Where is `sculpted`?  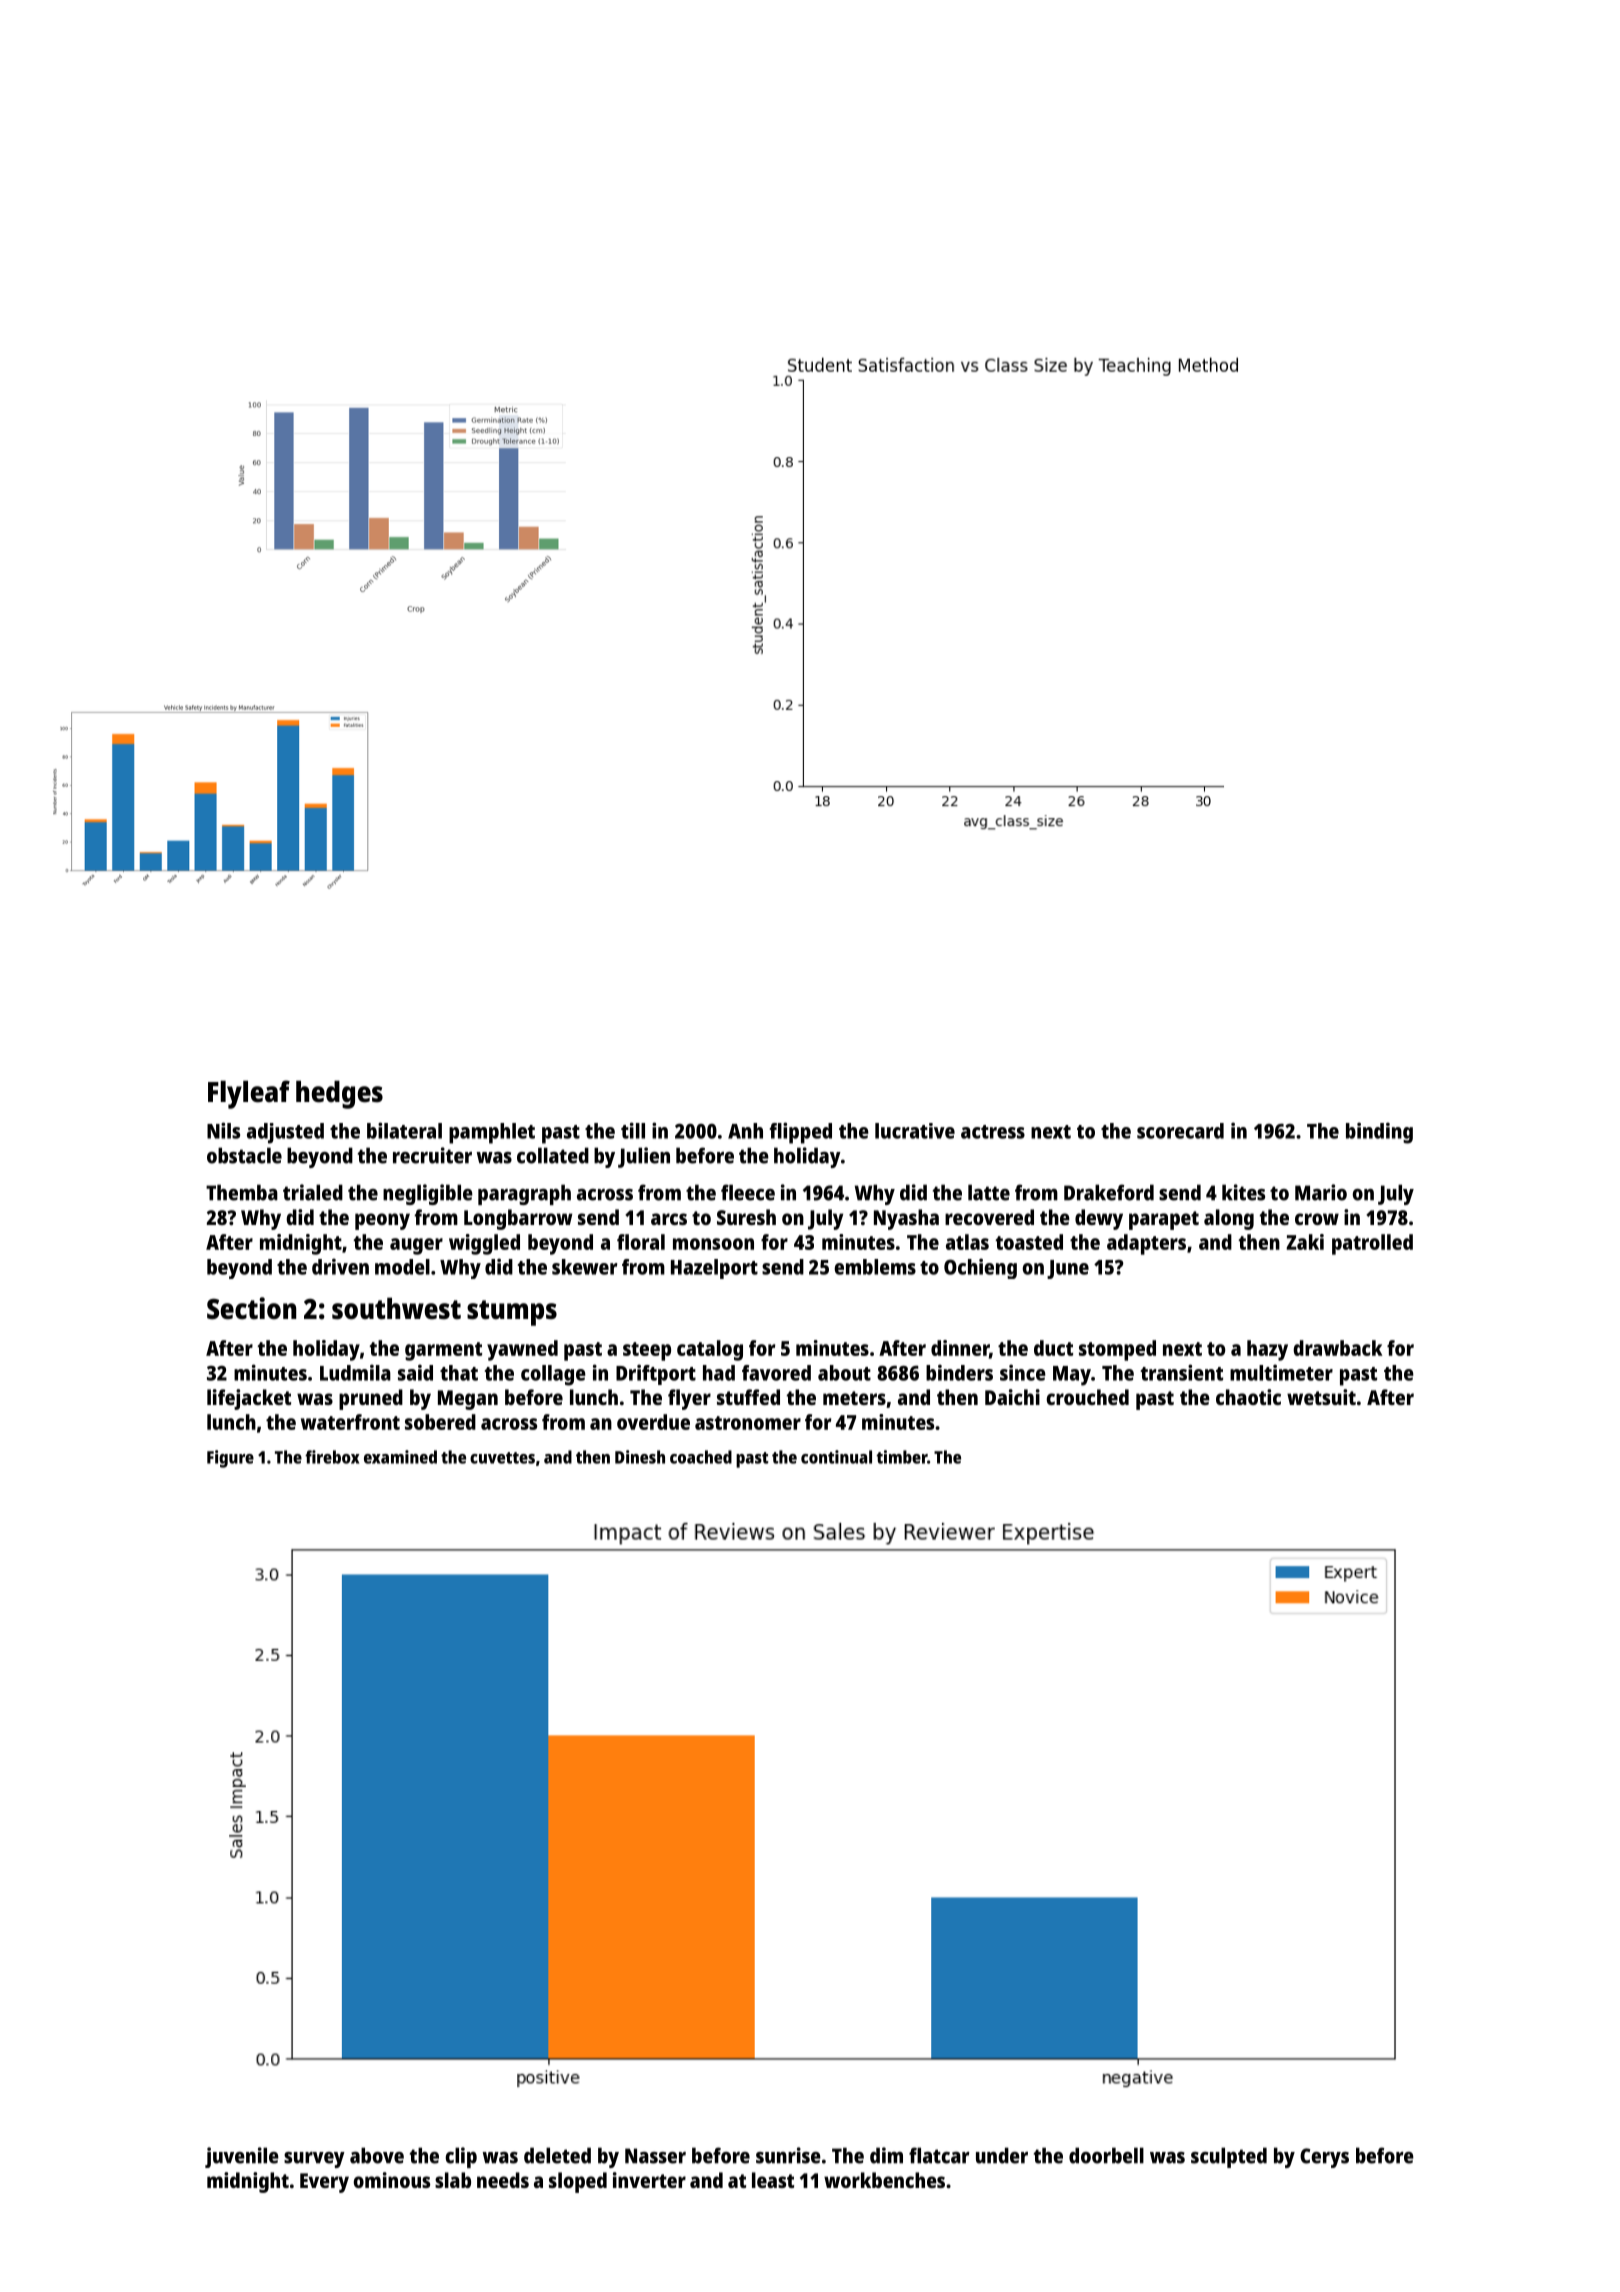 sculpted is located at coordinates (1229, 2157).
